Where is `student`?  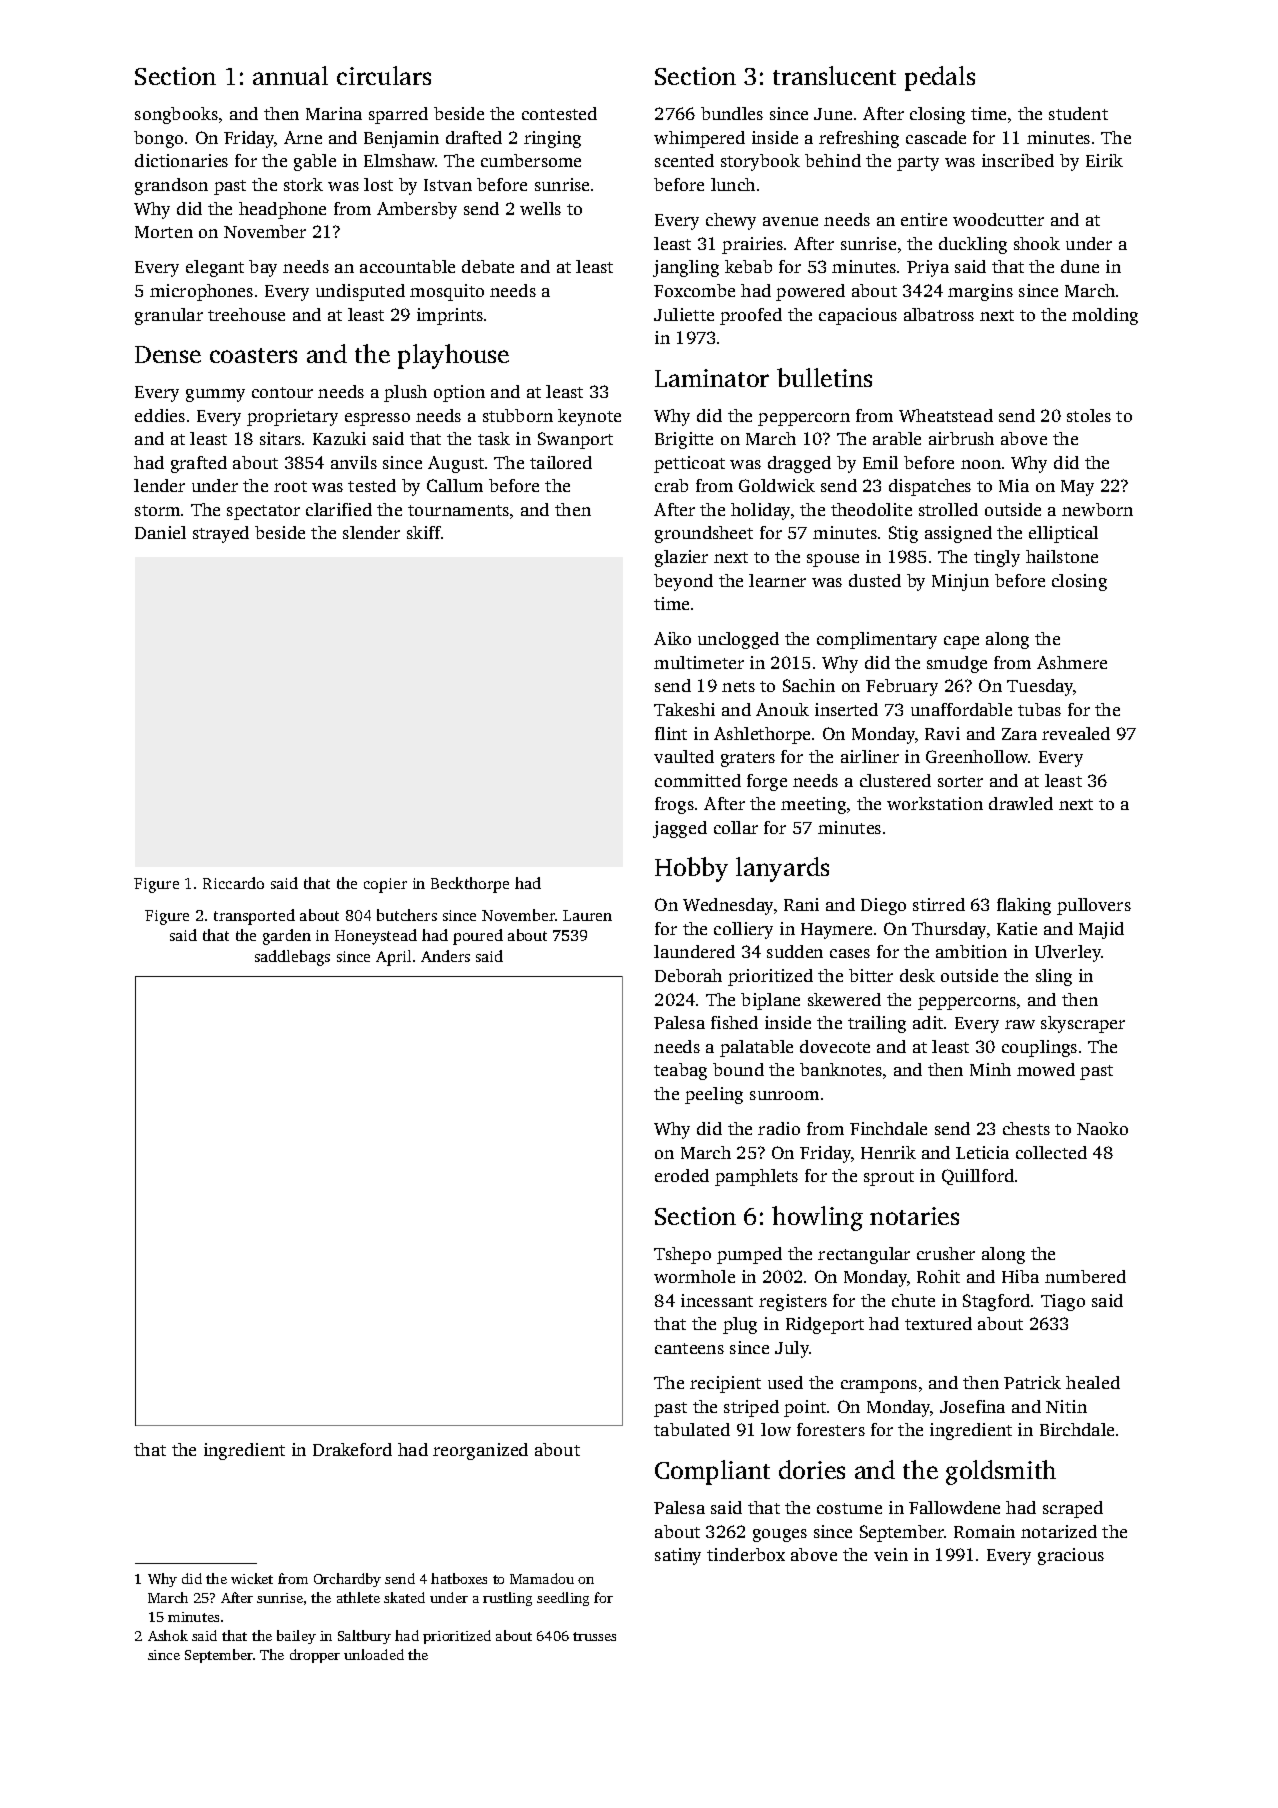
student is located at coordinates (1078, 113).
